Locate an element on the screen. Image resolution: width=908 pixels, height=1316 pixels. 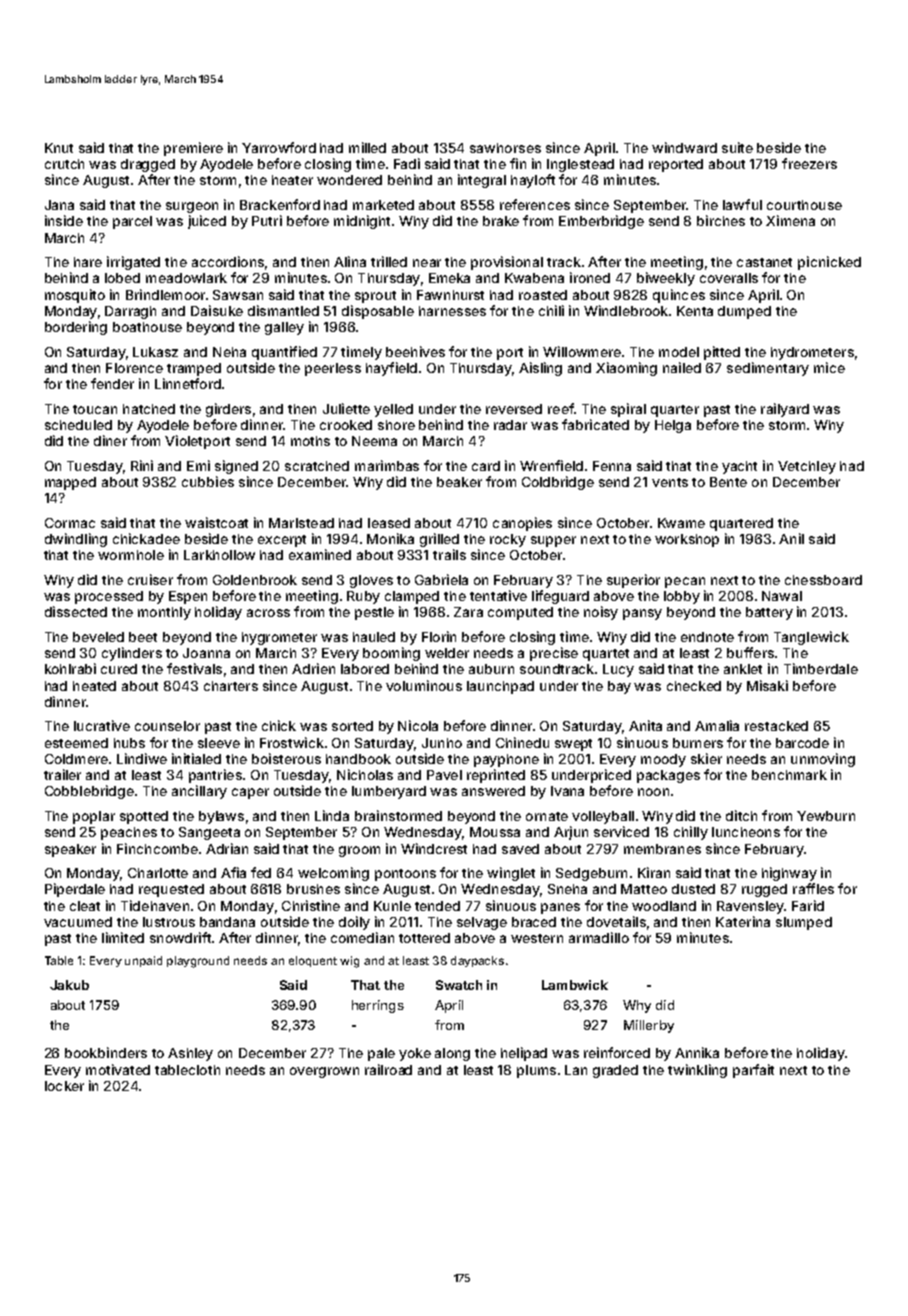
diner is located at coordinates (110, 440).
